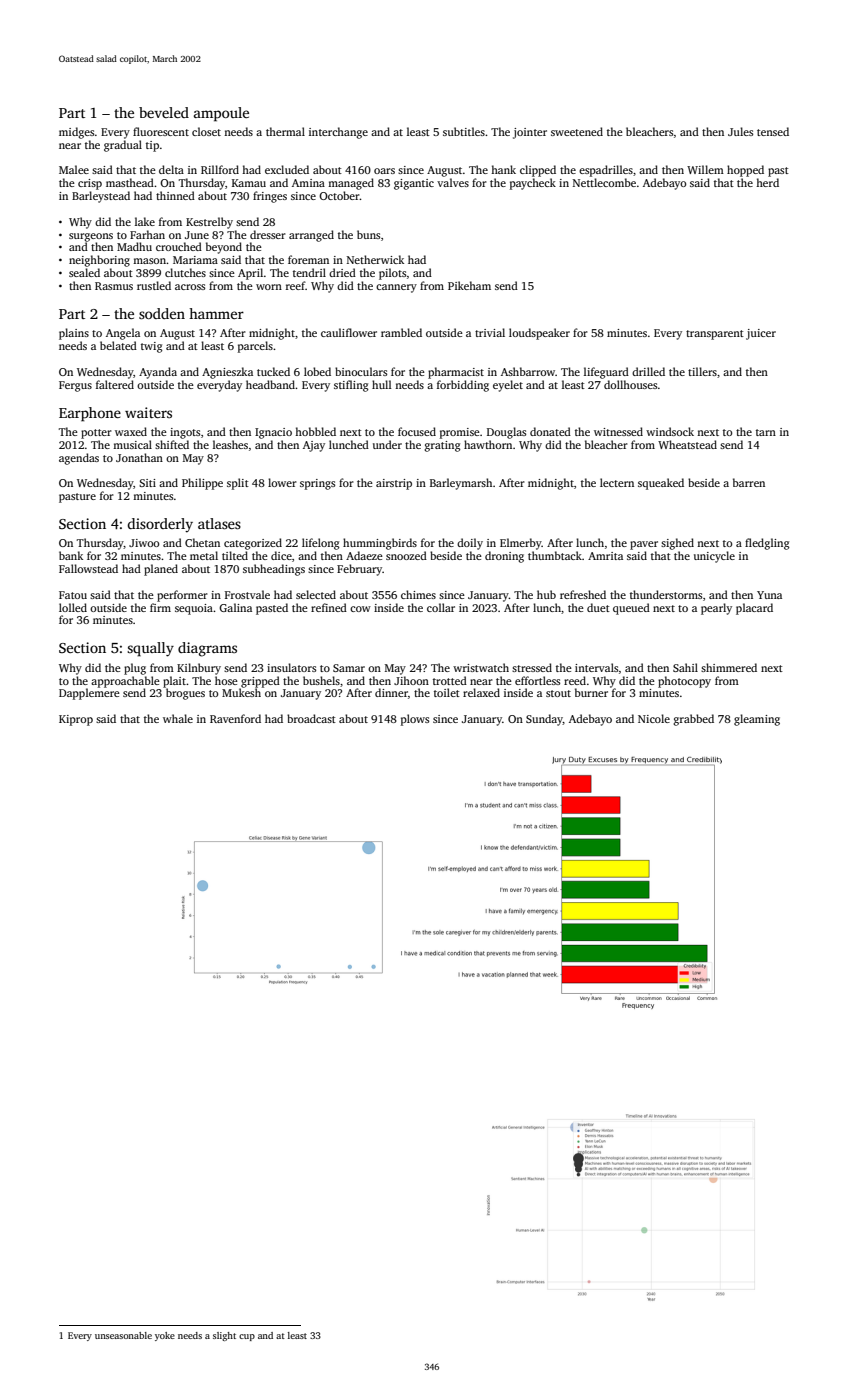 The height and width of the screenshot is (1400, 849). Describe the element at coordinates (773, 131) in the screenshot. I see `tensed` at that location.
